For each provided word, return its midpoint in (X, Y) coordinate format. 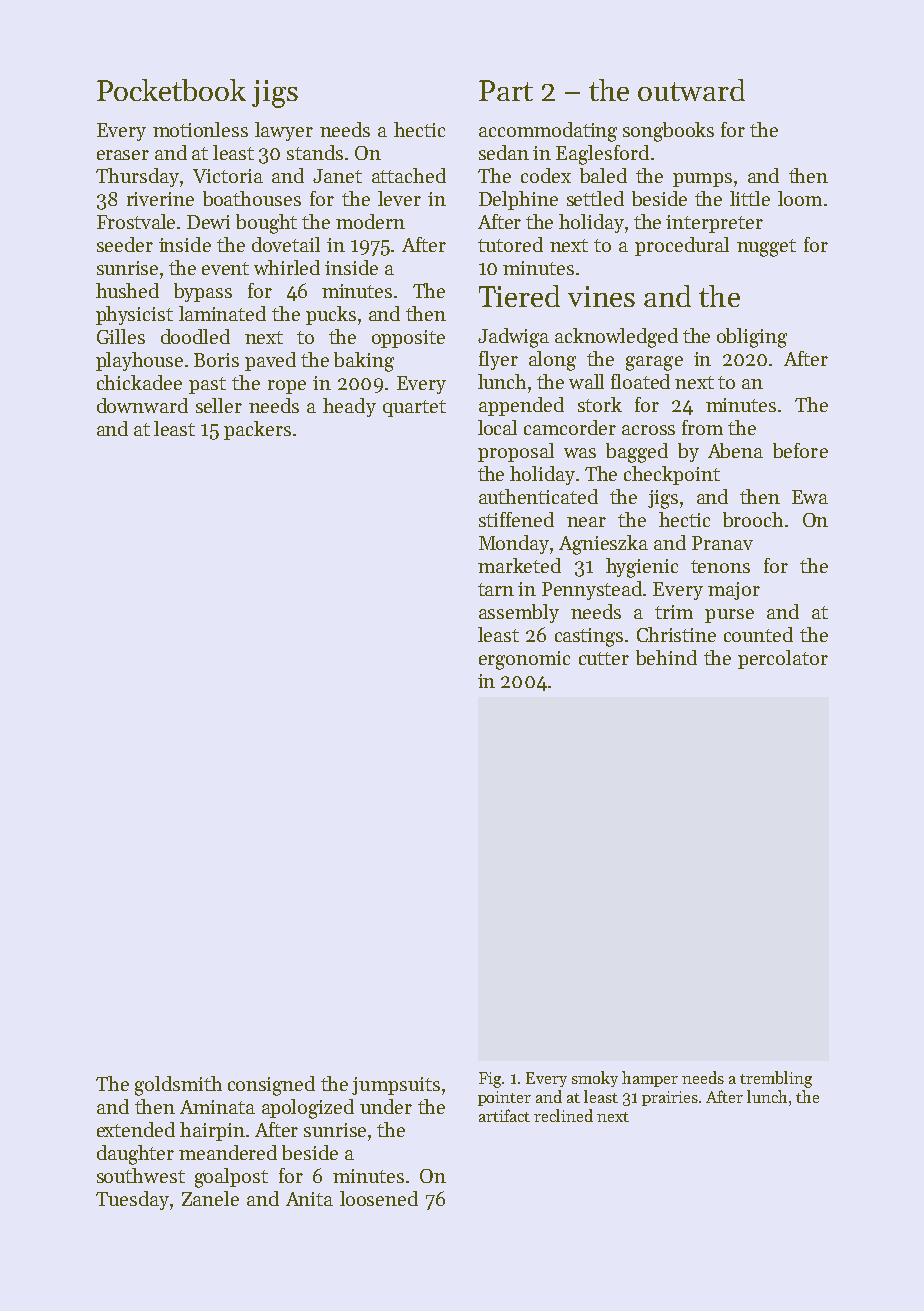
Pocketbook (171, 90)
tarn (496, 589)
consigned (271, 1086)
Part (506, 90)
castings (589, 637)
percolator (783, 659)
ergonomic (524, 660)
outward (691, 90)
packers (257, 430)
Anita (309, 1199)
